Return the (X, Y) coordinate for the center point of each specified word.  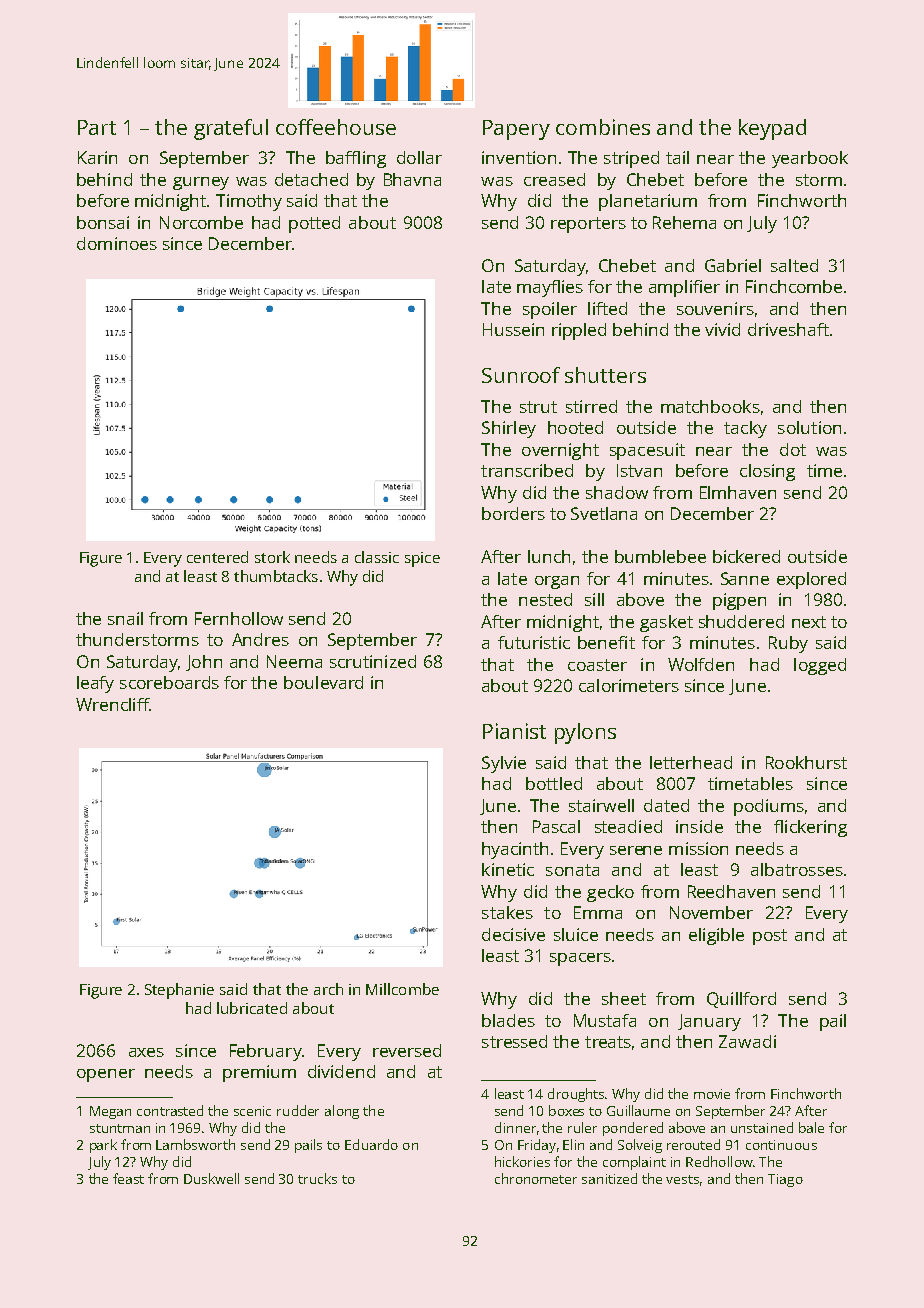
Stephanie (179, 991)
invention (519, 157)
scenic (252, 1111)
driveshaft (788, 329)
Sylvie (504, 764)
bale (811, 1127)
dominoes (117, 243)
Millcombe (402, 989)
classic (377, 557)
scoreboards (169, 682)
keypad (772, 129)
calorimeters (629, 685)
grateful (231, 129)
